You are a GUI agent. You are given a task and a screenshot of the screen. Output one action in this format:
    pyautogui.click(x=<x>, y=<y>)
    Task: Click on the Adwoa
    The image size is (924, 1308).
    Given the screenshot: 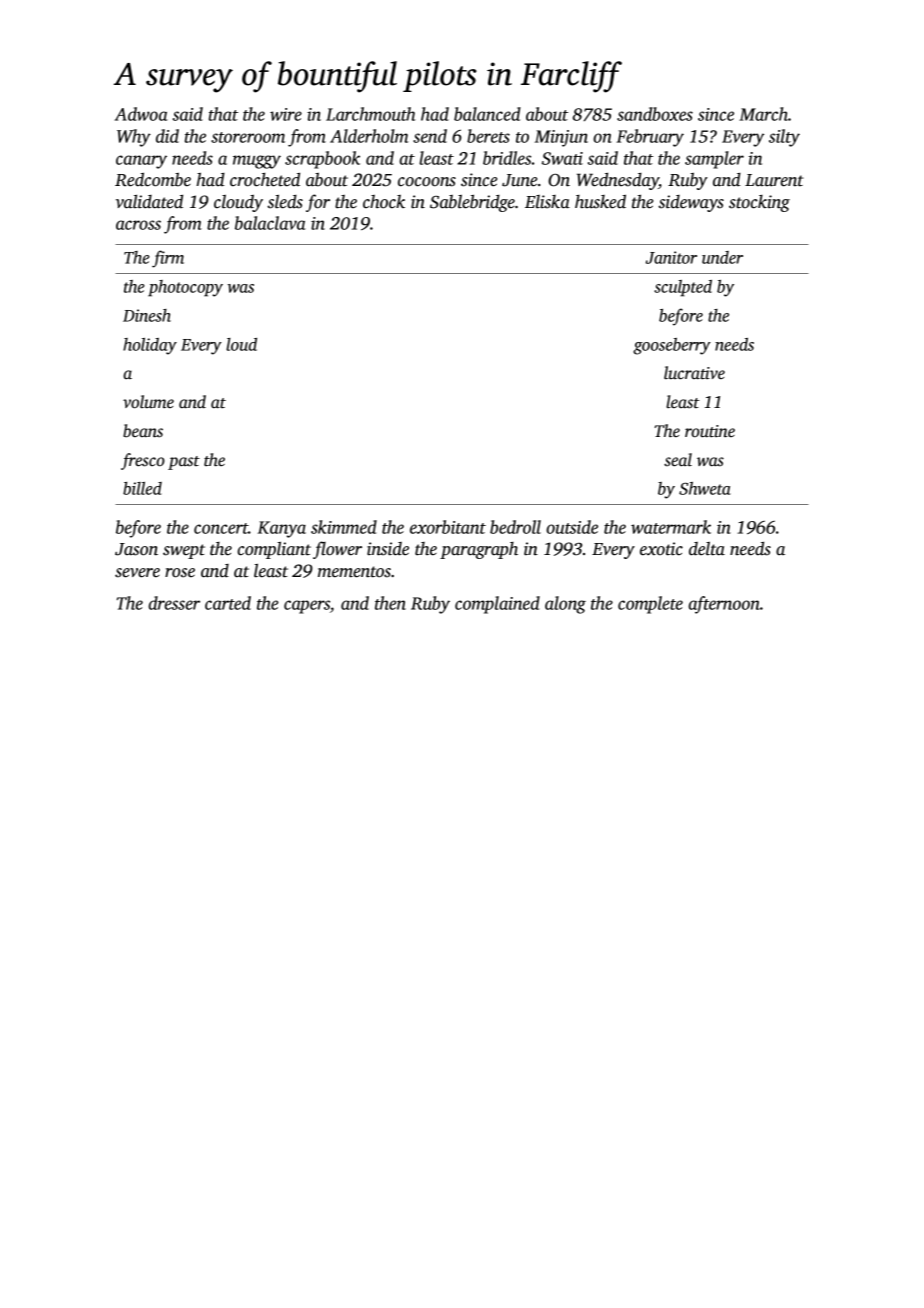 What is the action you would take?
    pyautogui.click(x=141, y=114)
